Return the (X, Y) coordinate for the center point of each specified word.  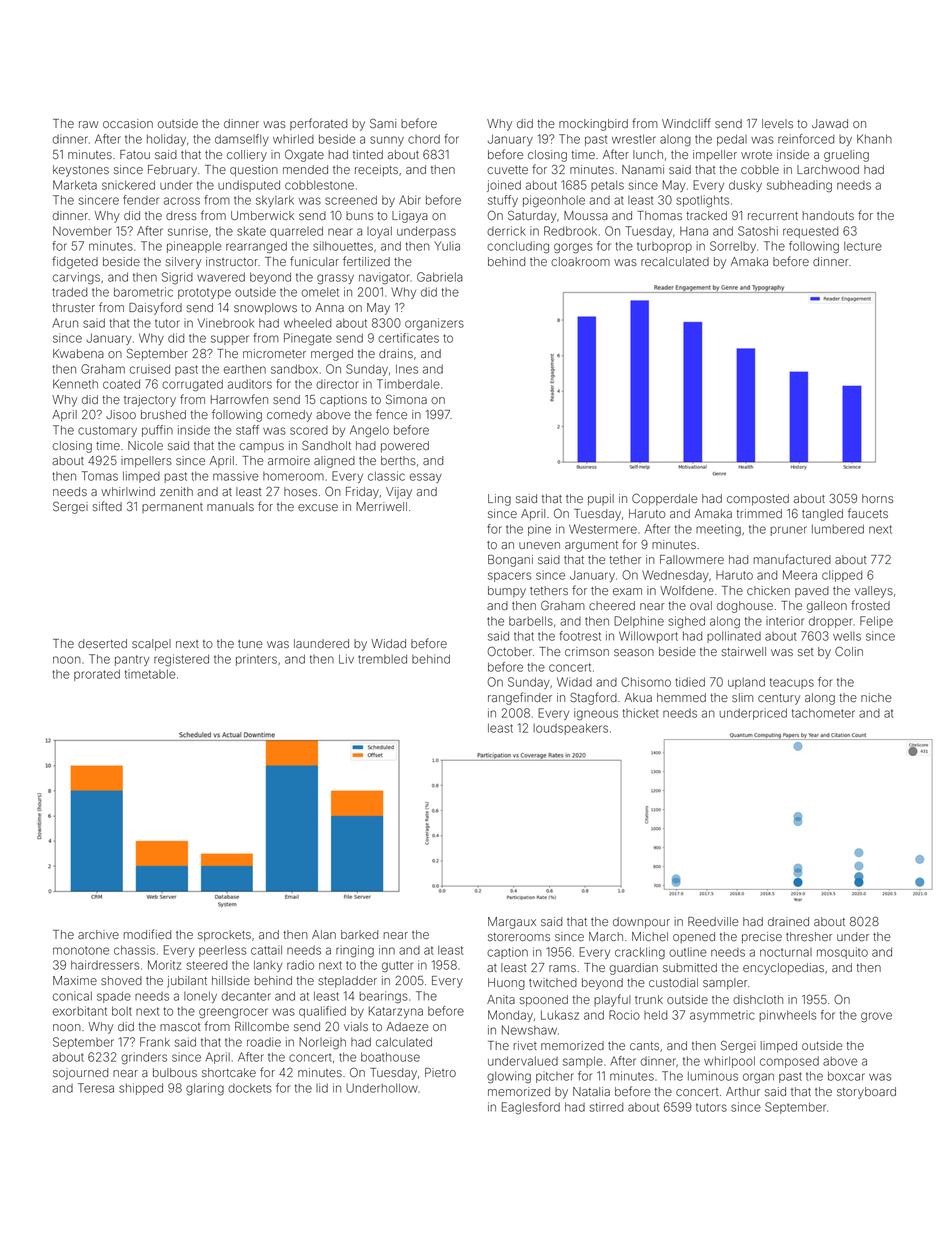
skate (251, 231)
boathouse (390, 1057)
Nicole (145, 445)
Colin (849, 651)
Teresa (96, 1088)
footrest (580, 636)
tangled (822, 515)
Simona (406, 399)
